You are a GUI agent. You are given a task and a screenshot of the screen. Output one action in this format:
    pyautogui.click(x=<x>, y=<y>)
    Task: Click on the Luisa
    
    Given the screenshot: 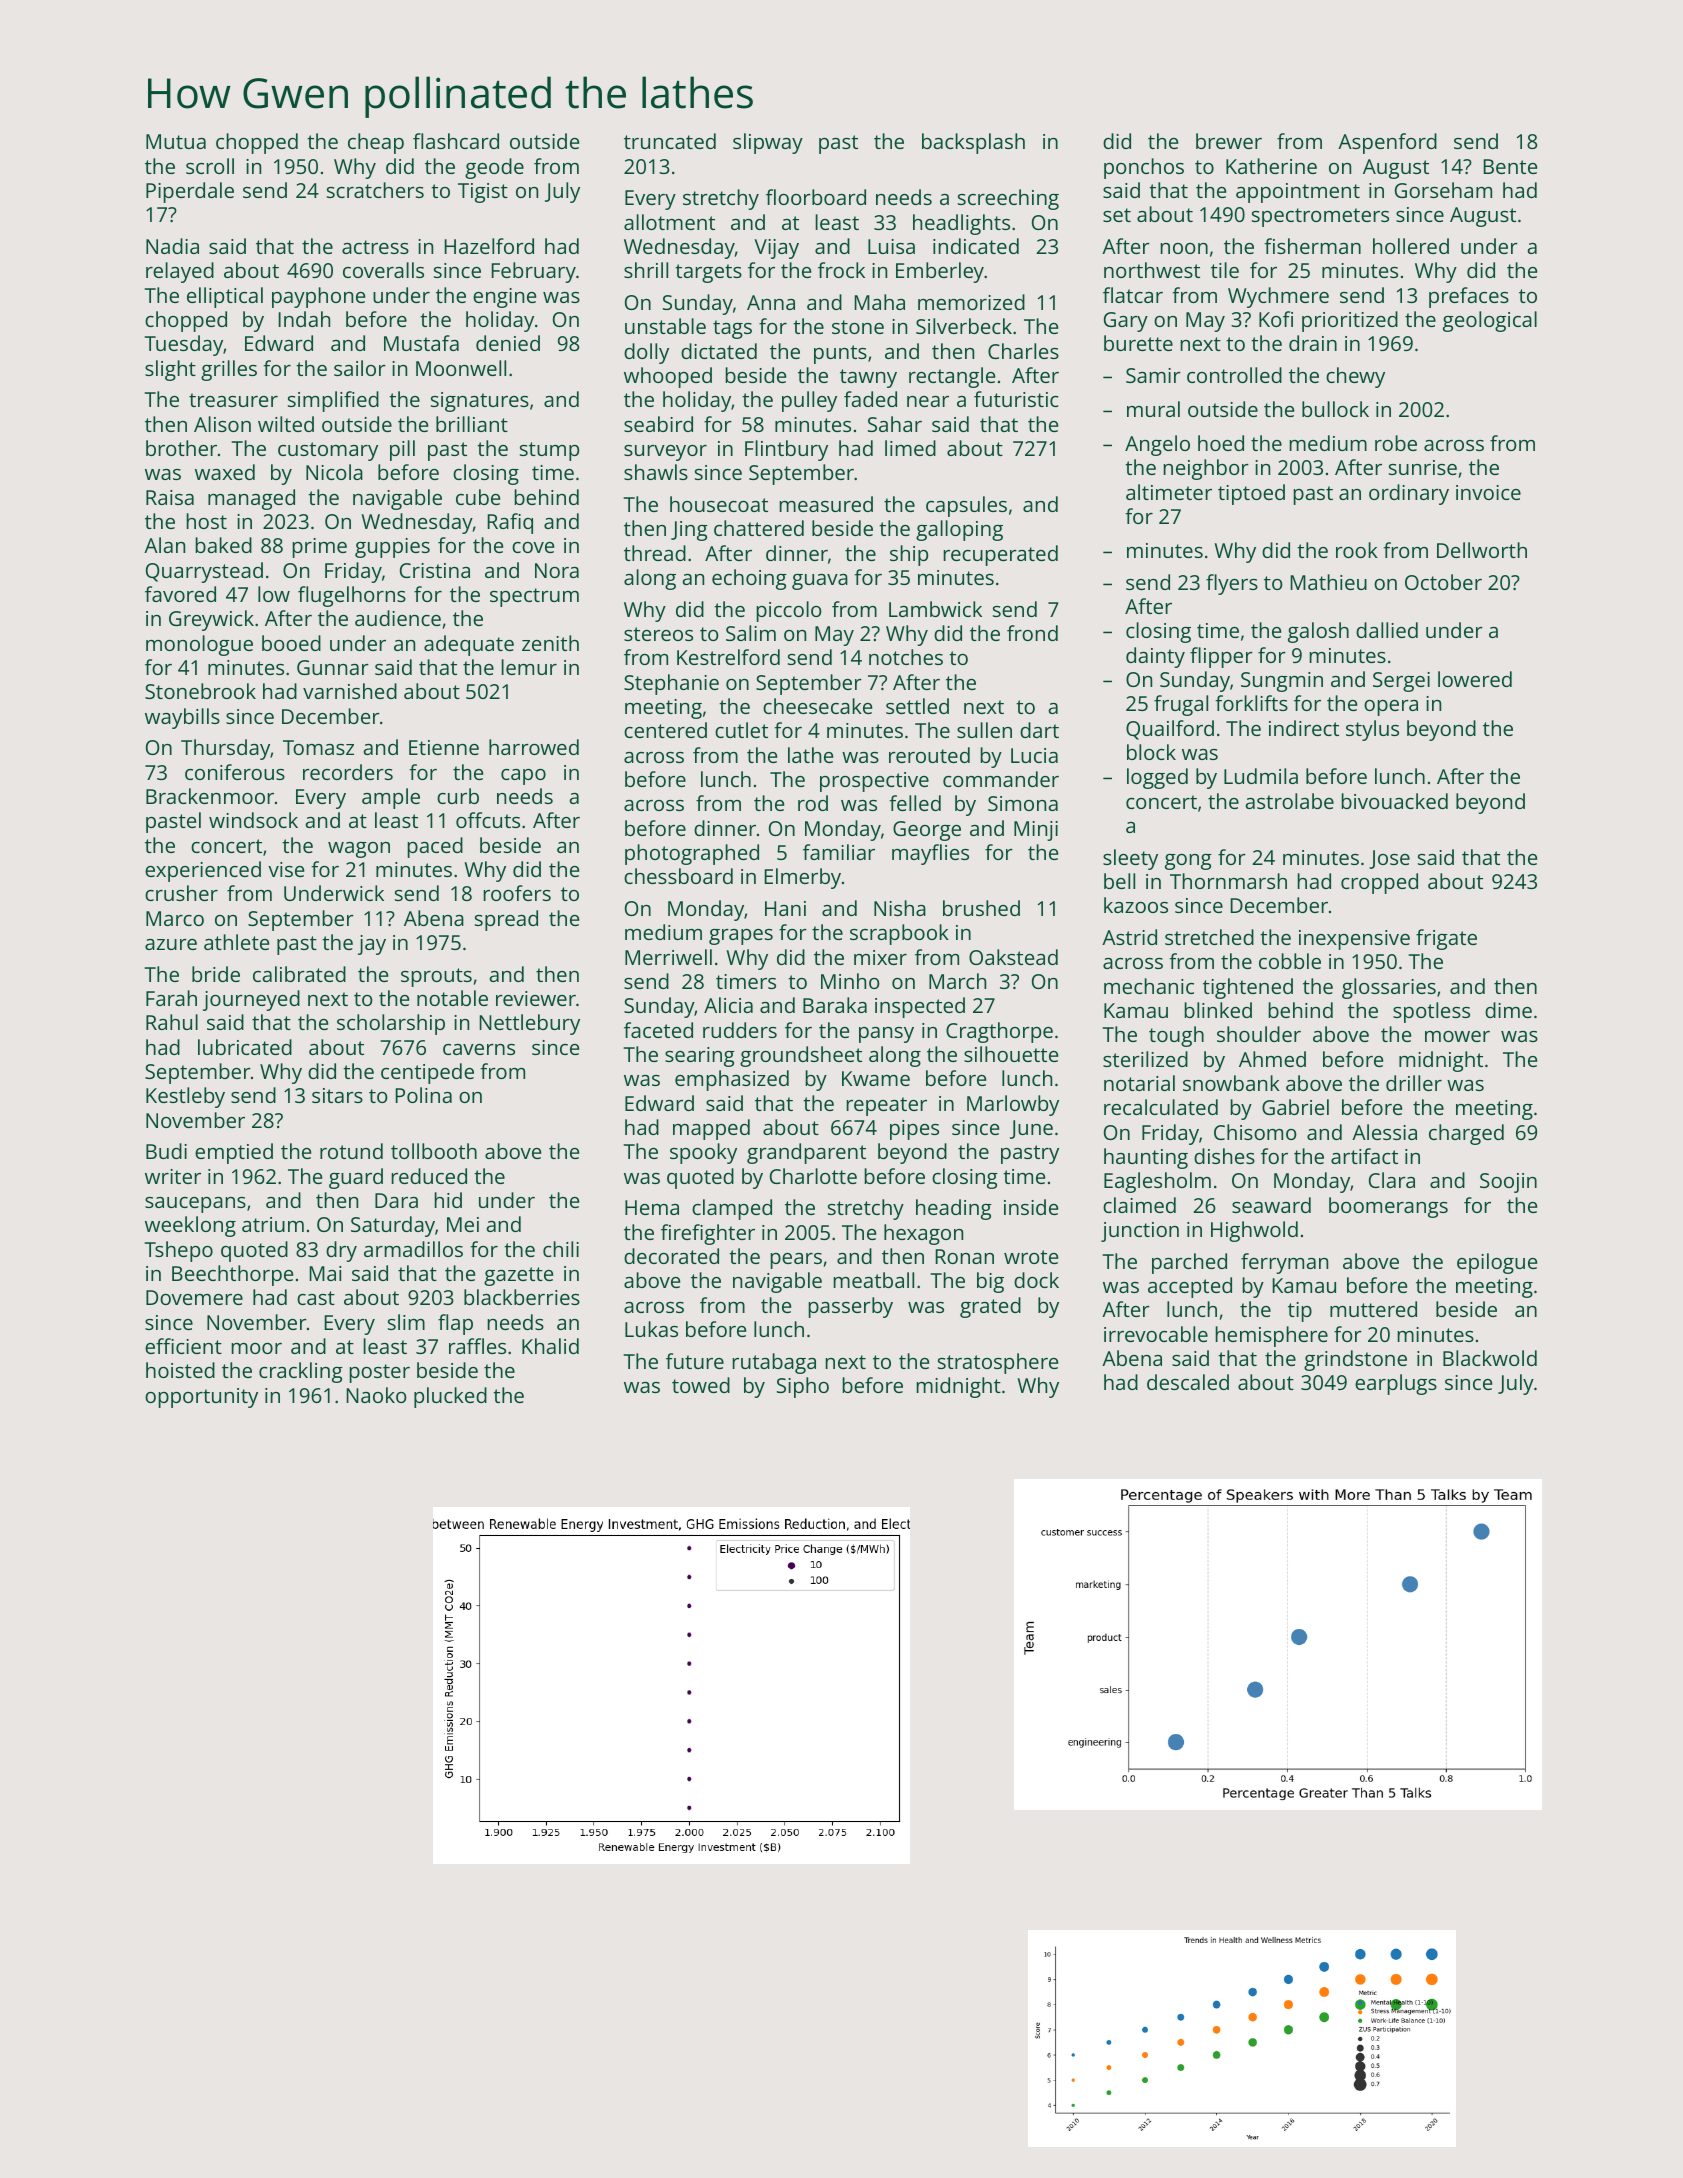 What is the action you would take?
    pyautogui.click(x=891, y=246)
